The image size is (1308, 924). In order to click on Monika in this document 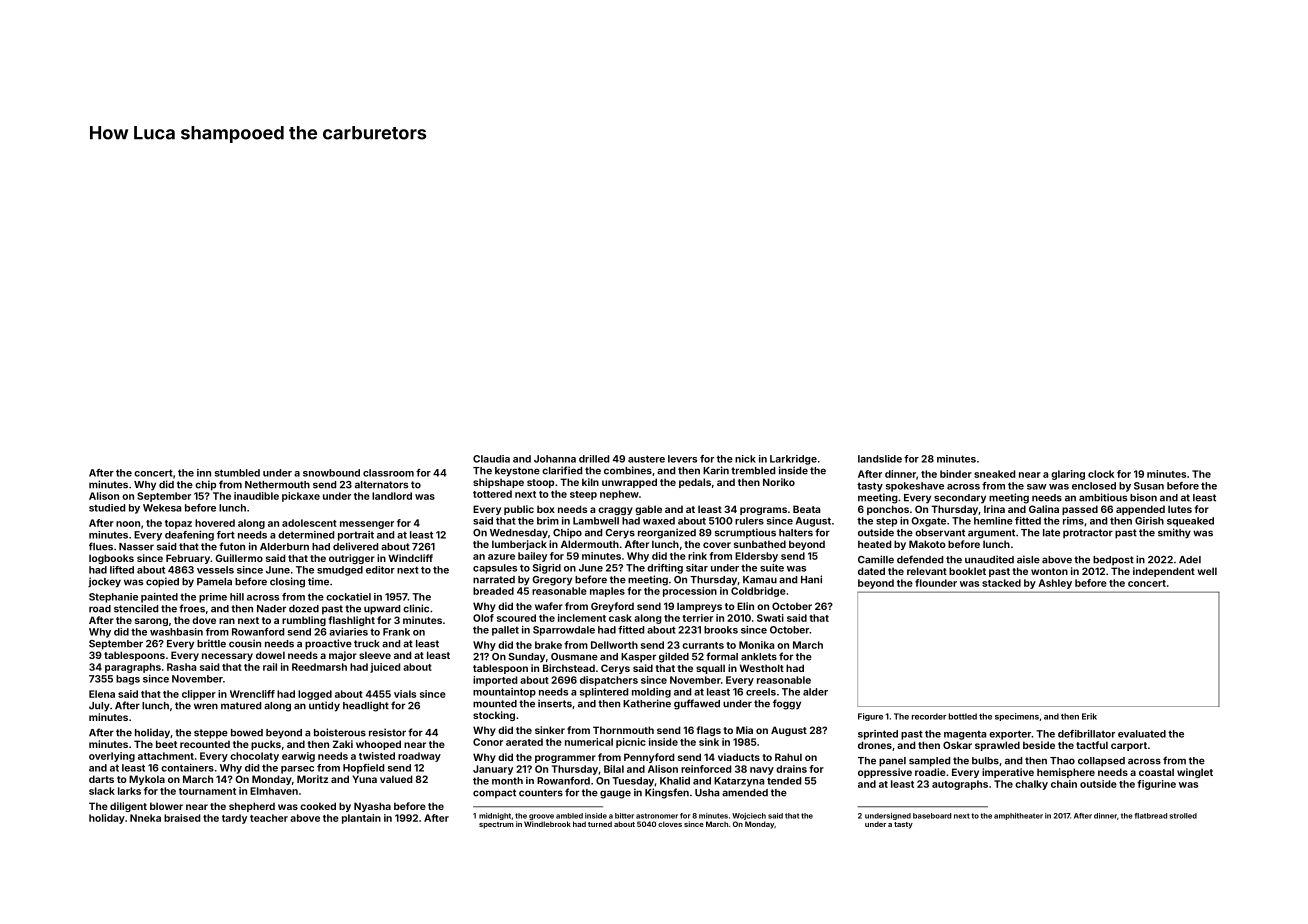, I will do `click(756, 645)`.
